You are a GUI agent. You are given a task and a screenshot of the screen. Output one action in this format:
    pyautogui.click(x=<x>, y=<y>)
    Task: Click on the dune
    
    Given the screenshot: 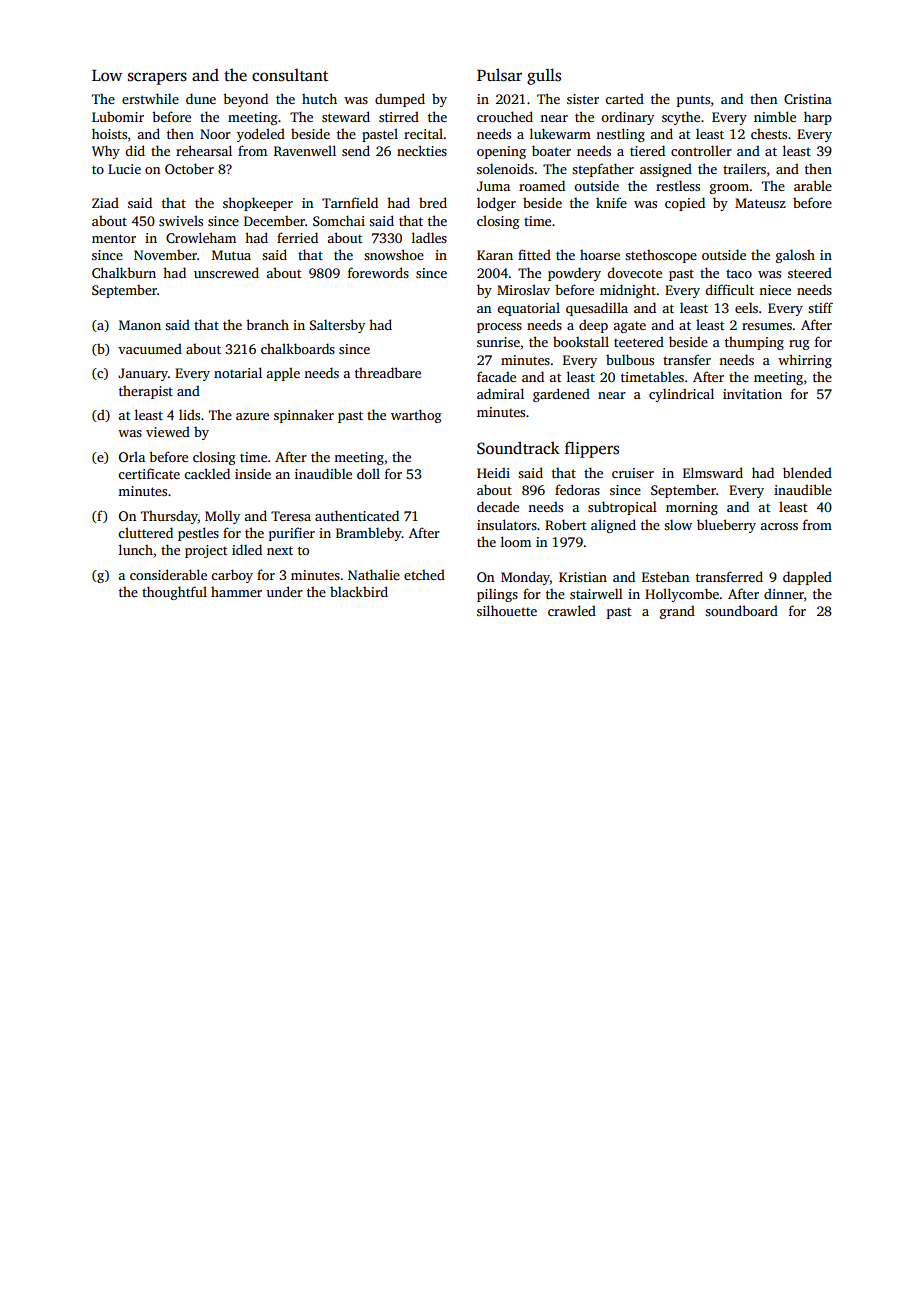 What is the action you would take?
    pyautogui.click(x=201, y=98)
